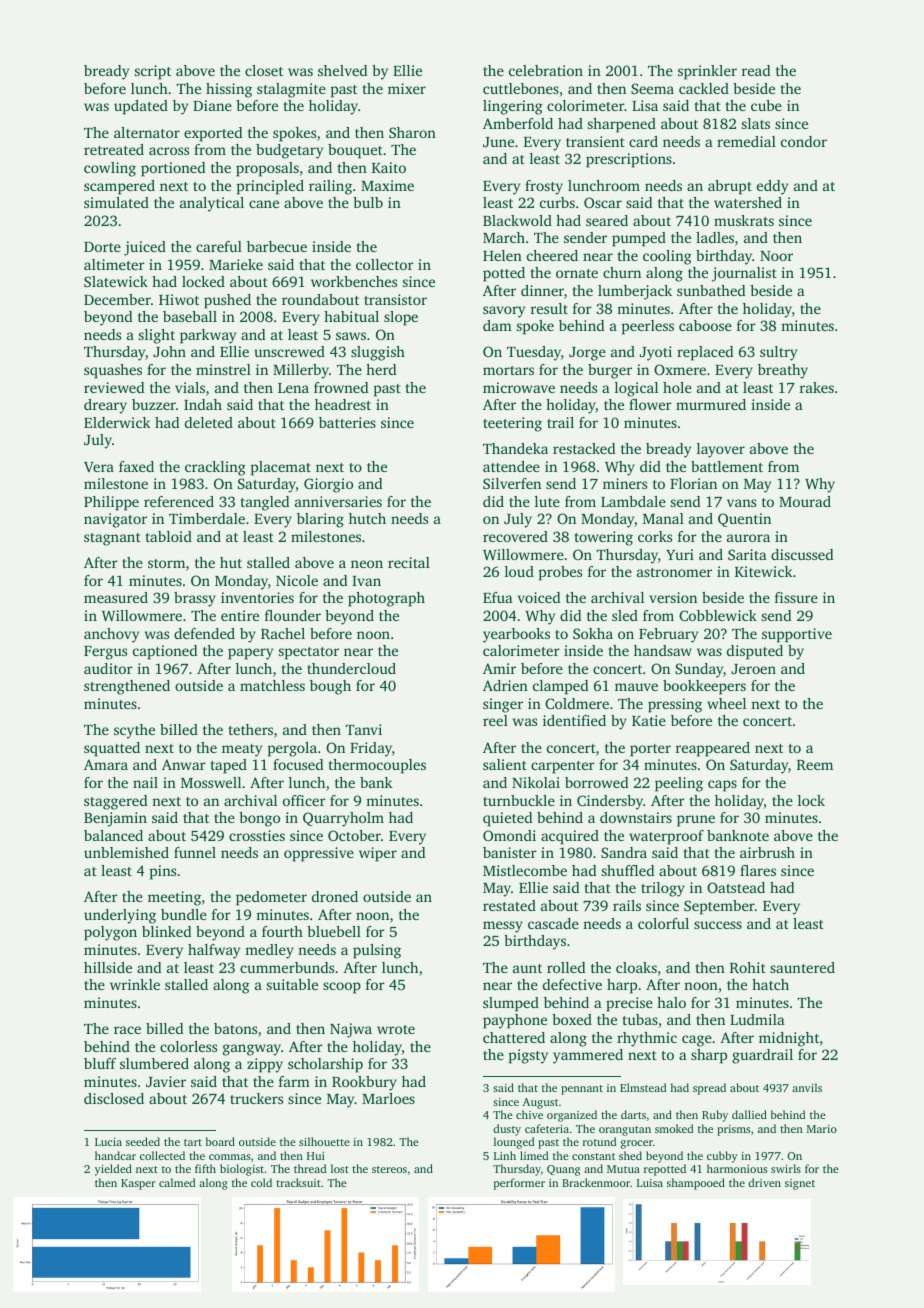 Image resolution: width=924 pixels, height=1308 pixels. What do you see at coordinates (396, 1029) in the page?
I see `wrote` at bounding box center [396, 1029].
